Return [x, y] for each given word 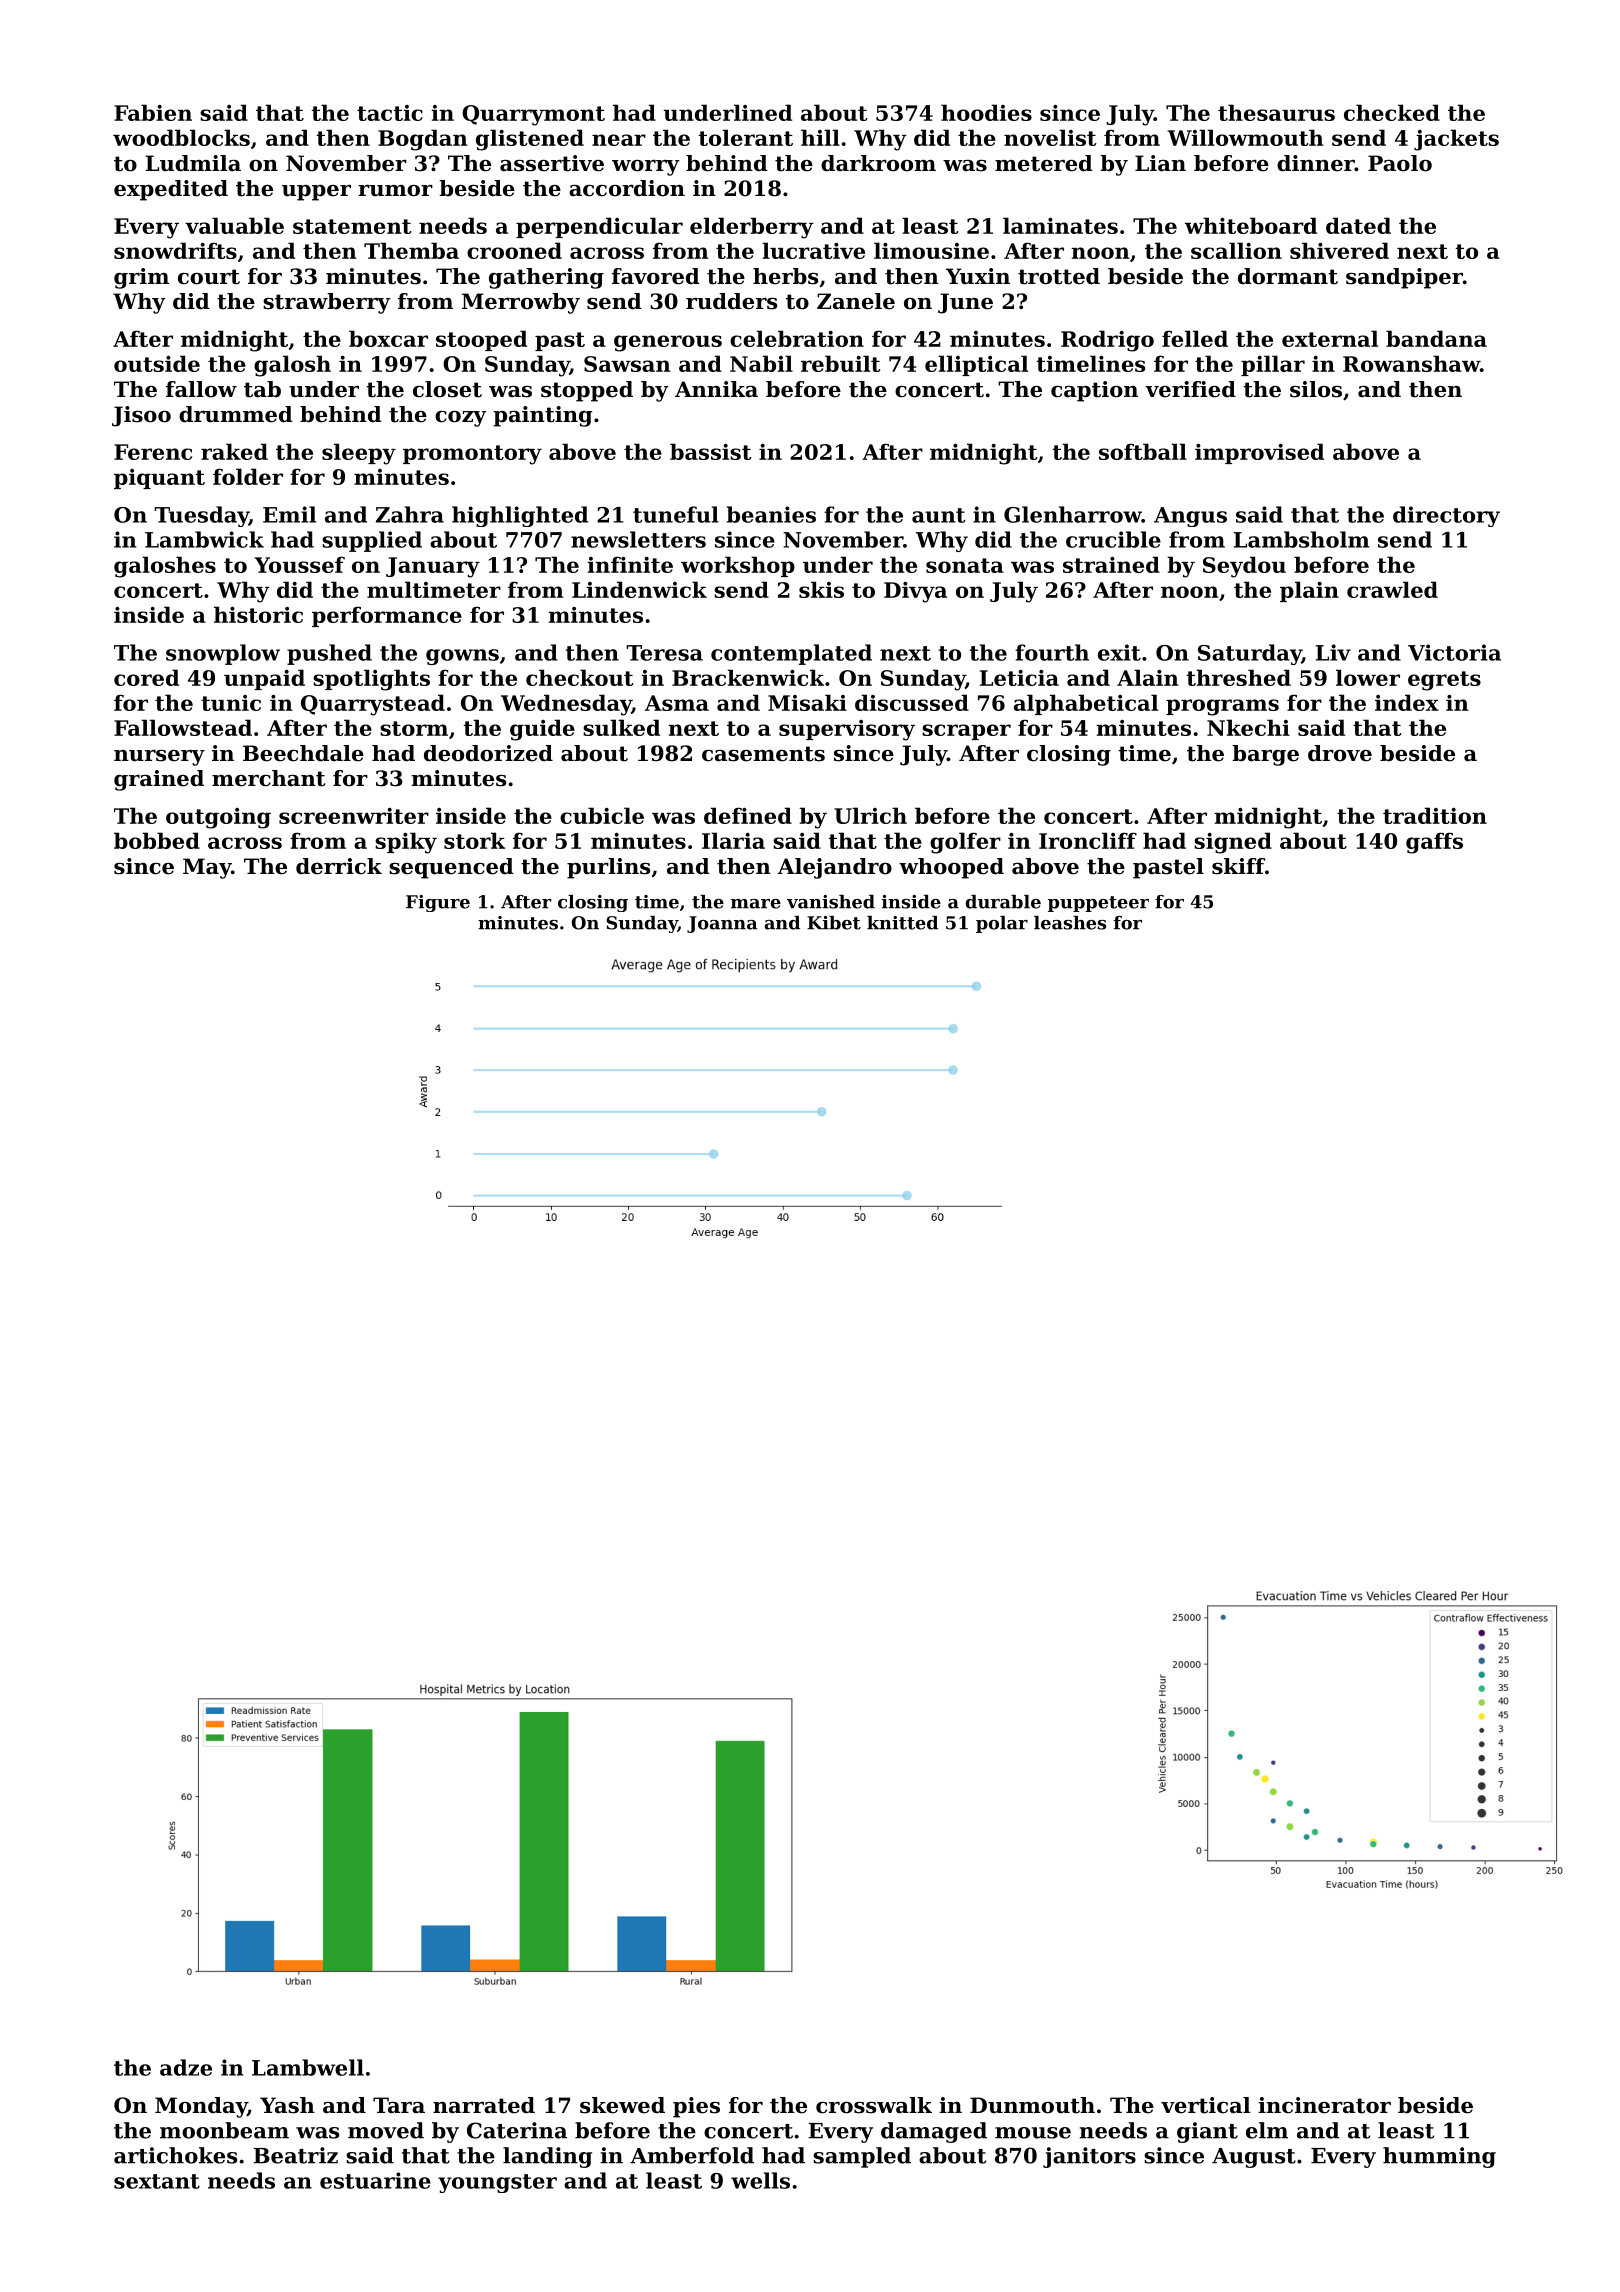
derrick [339, 866]
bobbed [157, 840]
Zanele [856, 301]
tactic [390, 113]
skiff [1238, 866]
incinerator [1324, 2105]
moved [386, 2130]
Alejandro [835, 868]
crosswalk [874, 2105]
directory [1446, 516]
